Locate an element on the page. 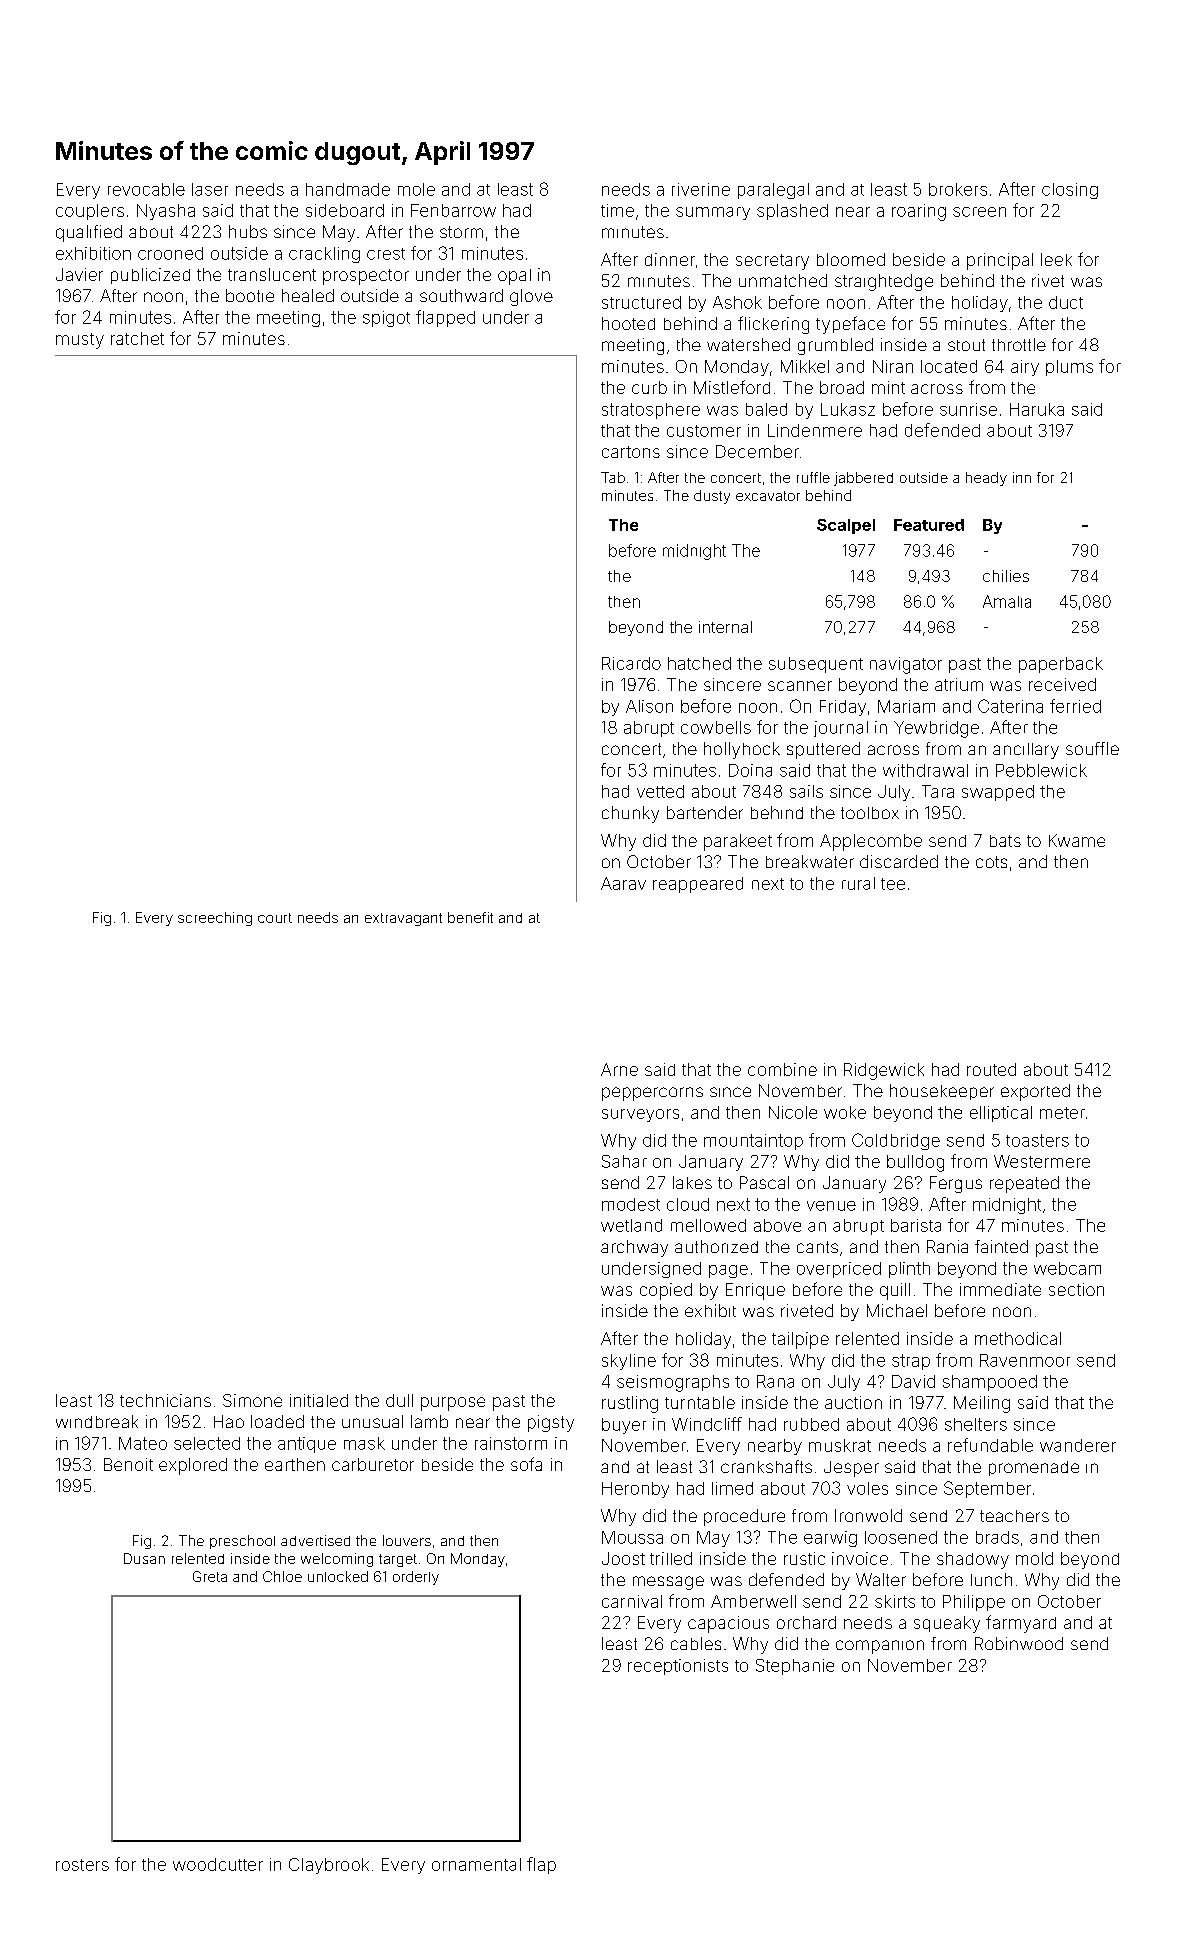  screen is located at coordinates (979, 212).
